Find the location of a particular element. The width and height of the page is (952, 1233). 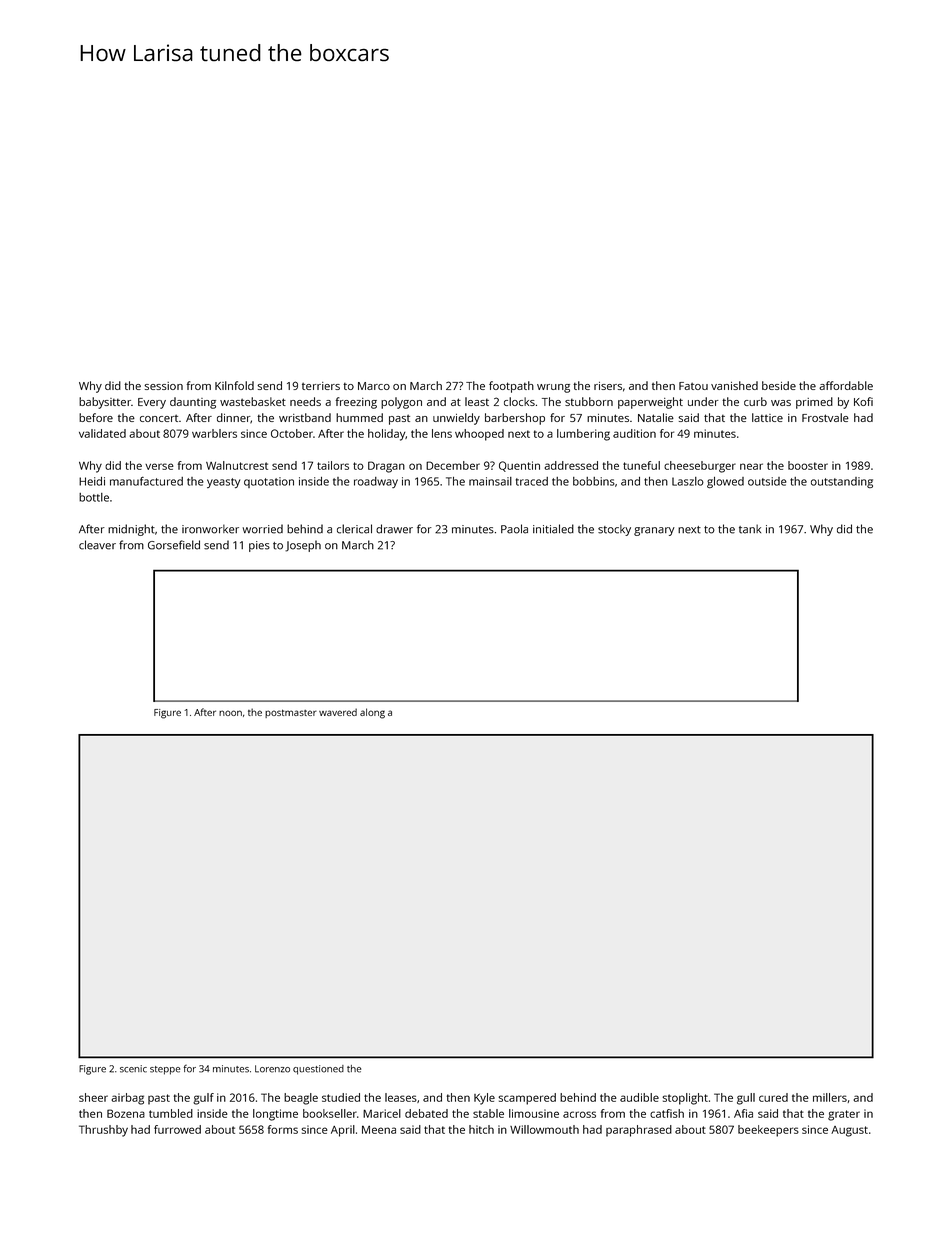

cured is located at coordinates (773, 1097).
